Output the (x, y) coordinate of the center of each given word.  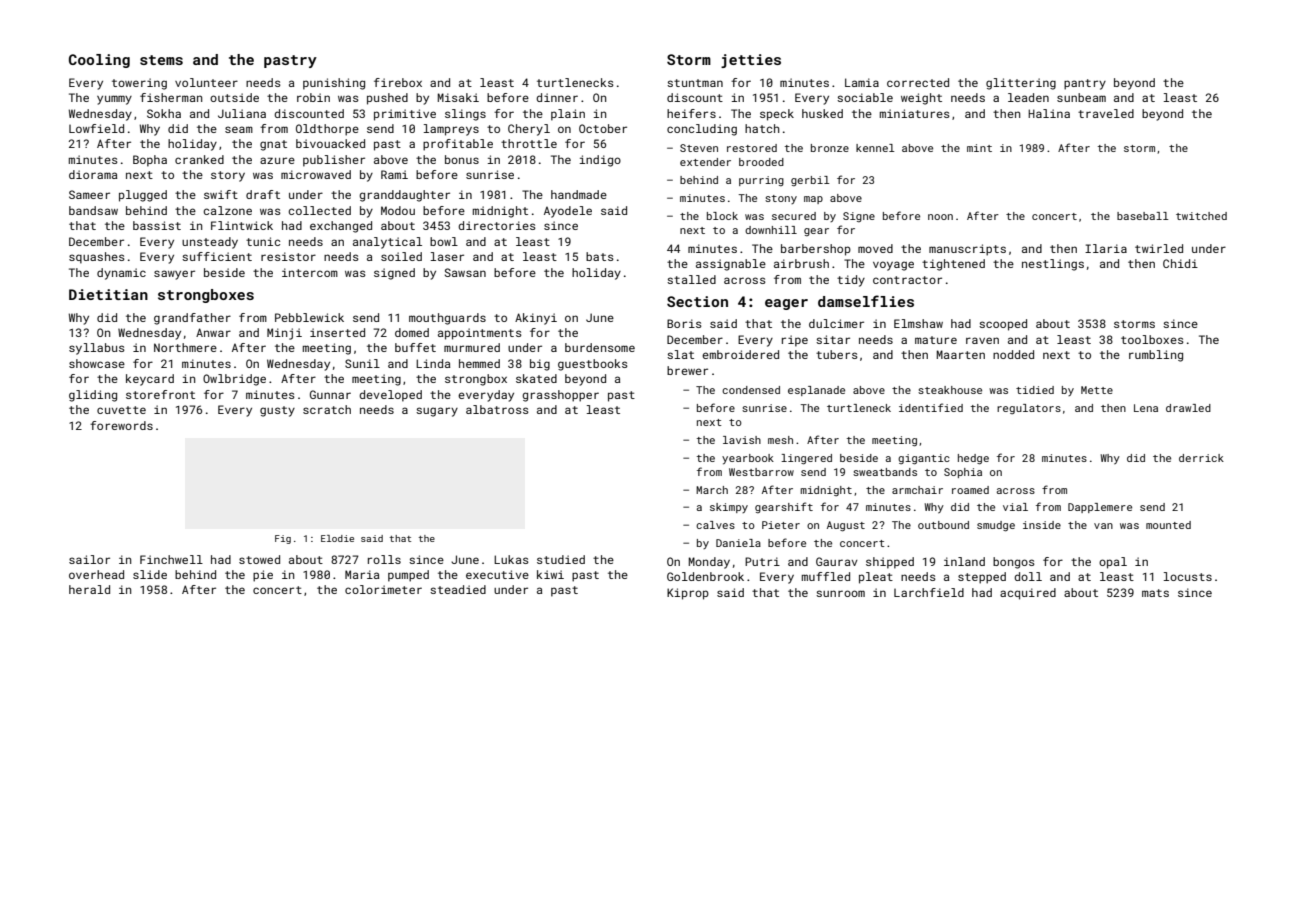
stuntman (695, 83)
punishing (334, 84)
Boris (684, 323)
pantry (1085, 84)
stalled (691, 279)
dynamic (121, 274)
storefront (160, 394)
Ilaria (1106, 248)
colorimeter (383, 589)
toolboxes (1152, 339)
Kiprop (688, 594)
